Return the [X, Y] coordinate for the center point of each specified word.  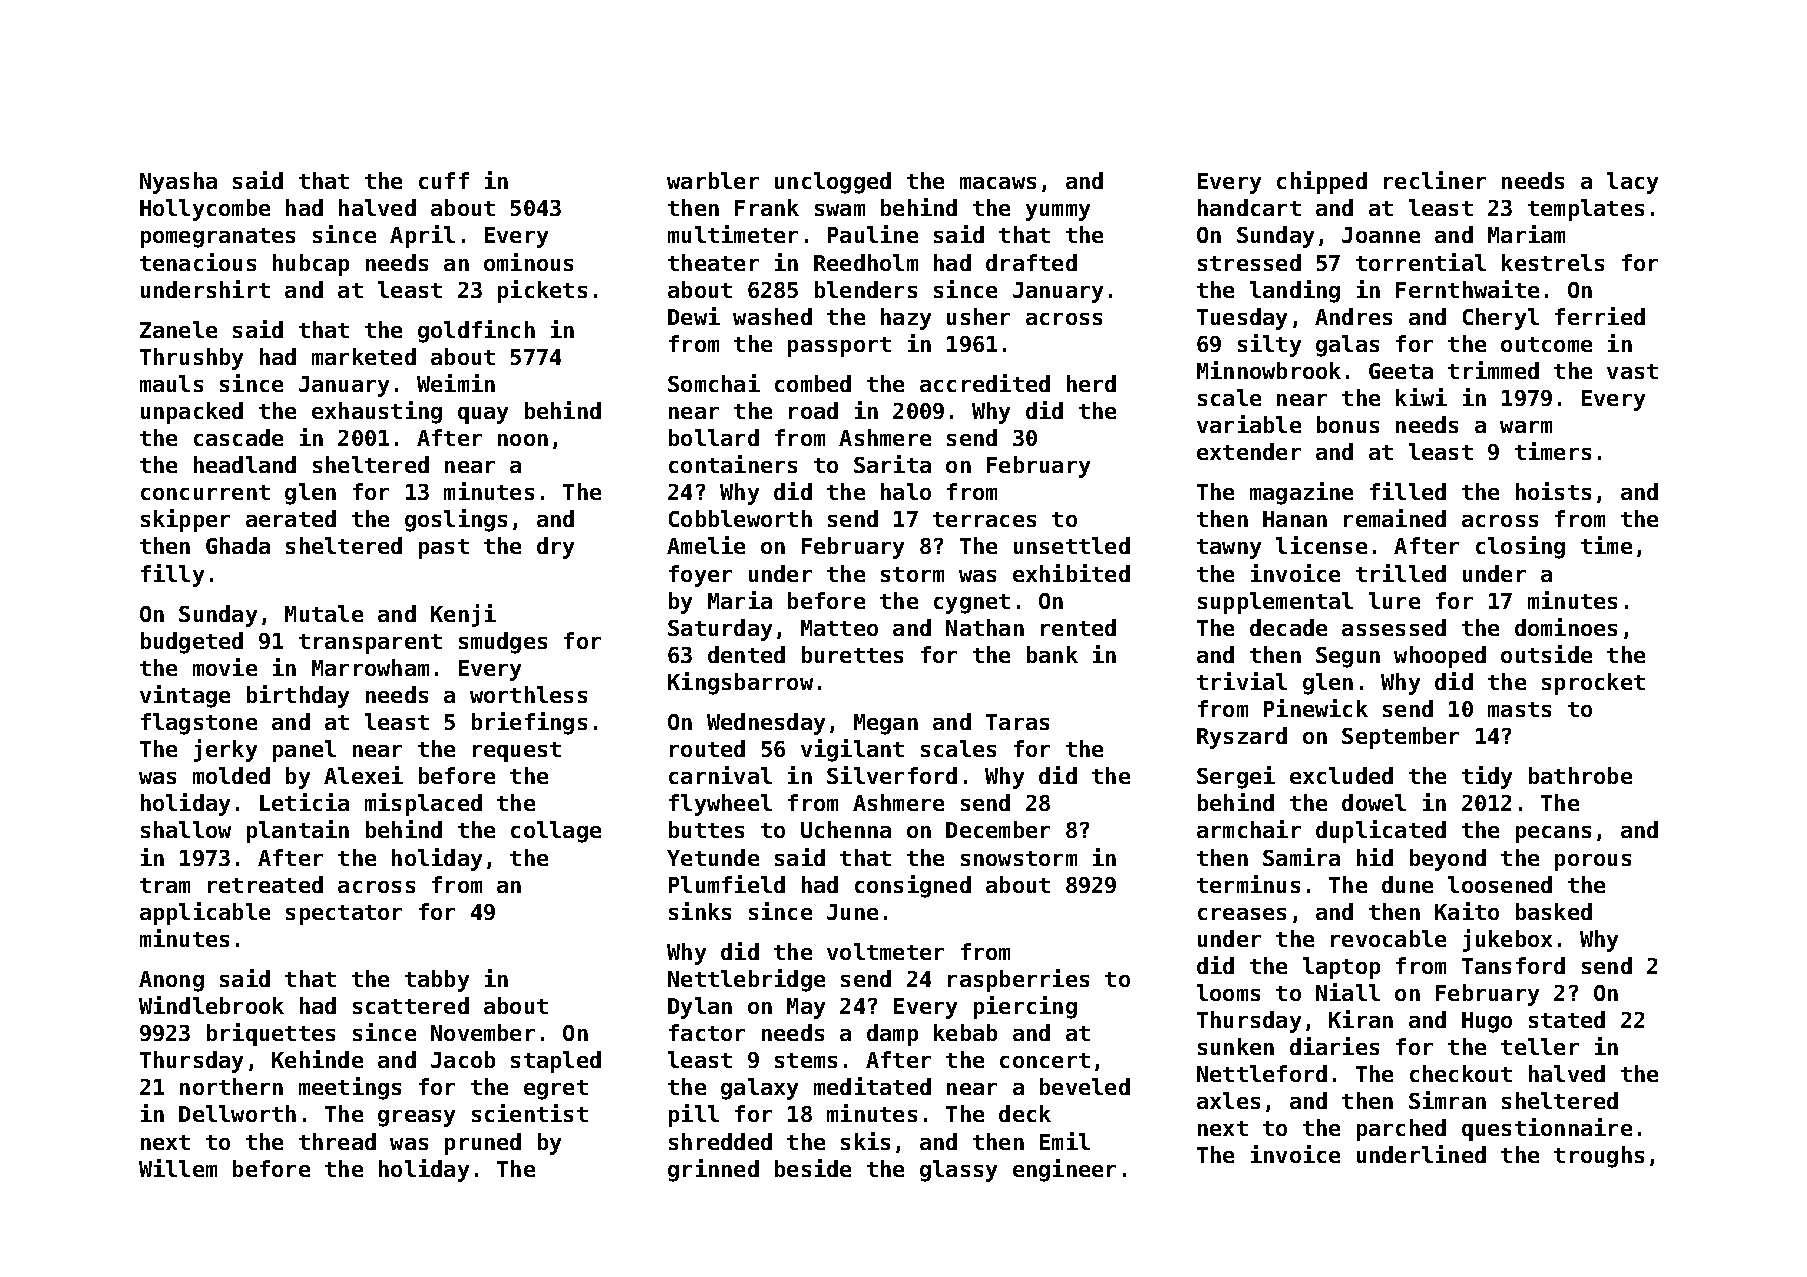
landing [1295, 291]
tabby [437, 981]
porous [1593, 862]
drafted [1031, 262]
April [422, 236]
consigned [913, 886]
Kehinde [317, 1059]
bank [1052, 654]
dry [555, 548]
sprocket [1593, 684]
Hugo [1487, 1022]
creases [1242, 914]
